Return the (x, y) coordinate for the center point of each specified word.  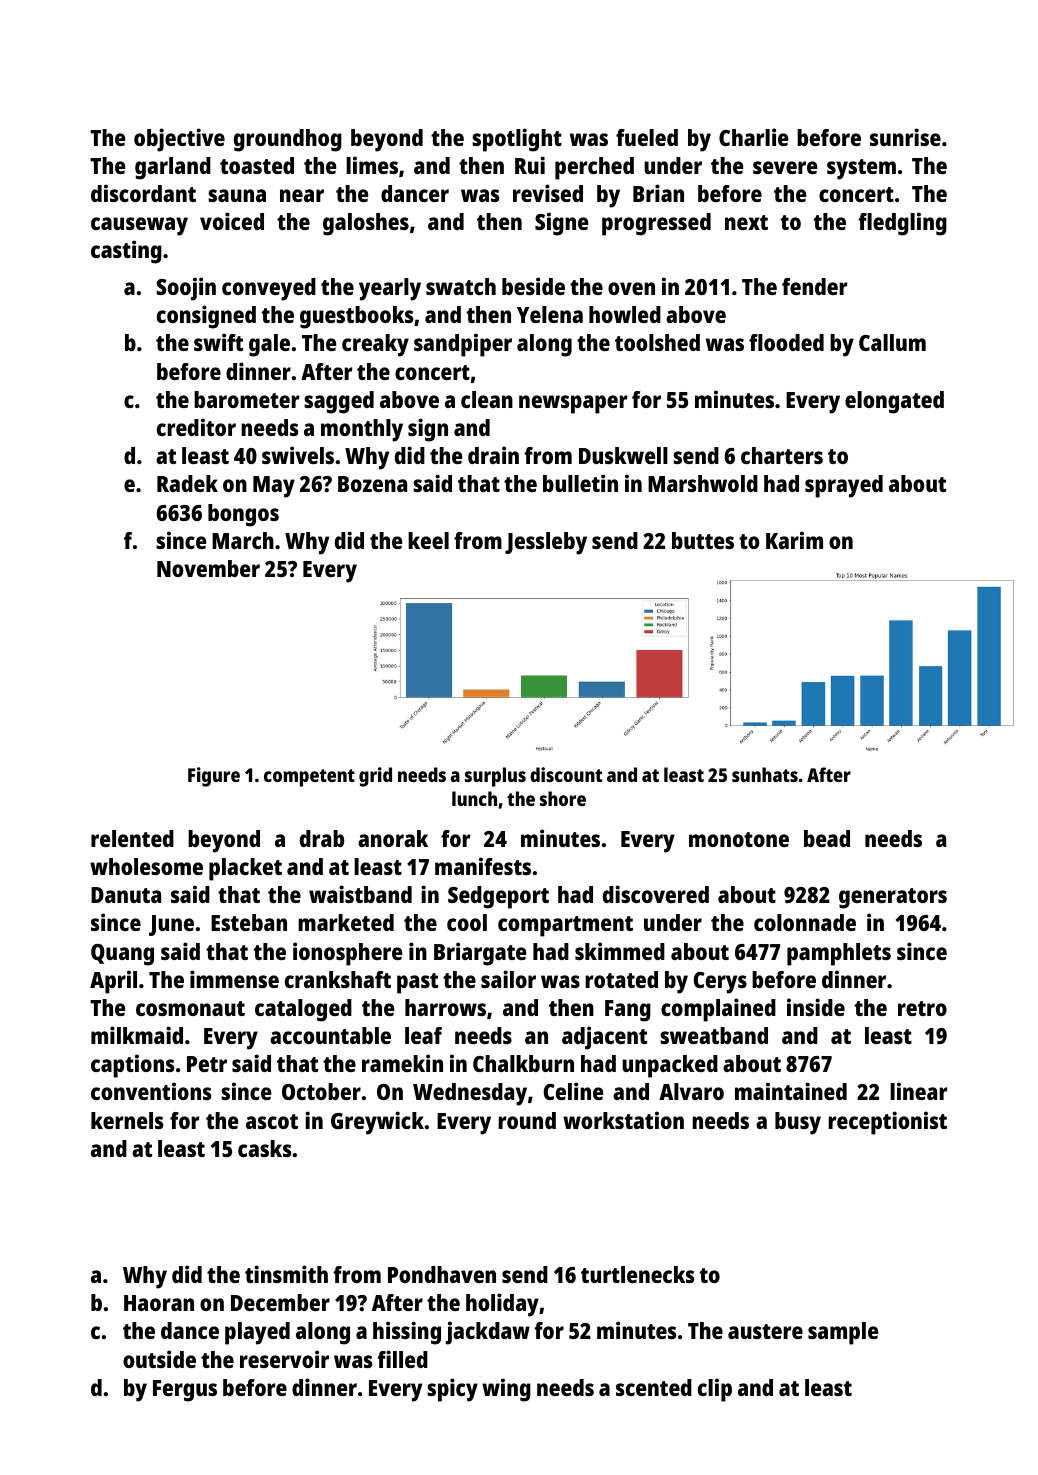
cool (467, 922)
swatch (461, 286)
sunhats (765, 774)
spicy (452, 1390)
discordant (143, 193)
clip (715, 1390)
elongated (894, 402)
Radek (187, 483)
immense (234, 979)
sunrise (905, 137)
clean (487, 399)
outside (159, 1359)
